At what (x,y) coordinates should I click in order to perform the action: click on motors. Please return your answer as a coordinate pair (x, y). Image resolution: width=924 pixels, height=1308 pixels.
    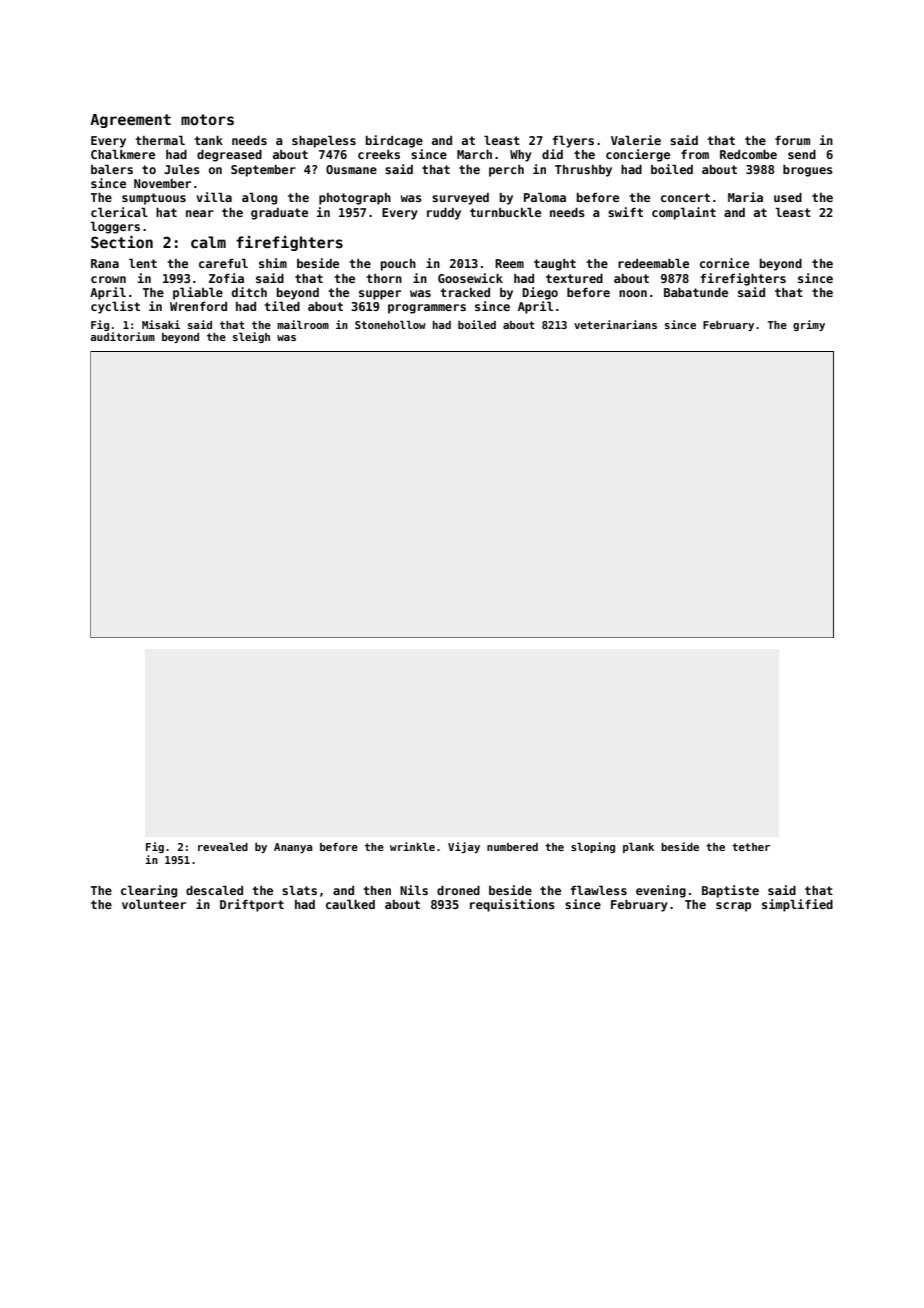
    Looking at the image, I should click on (207, 119).
